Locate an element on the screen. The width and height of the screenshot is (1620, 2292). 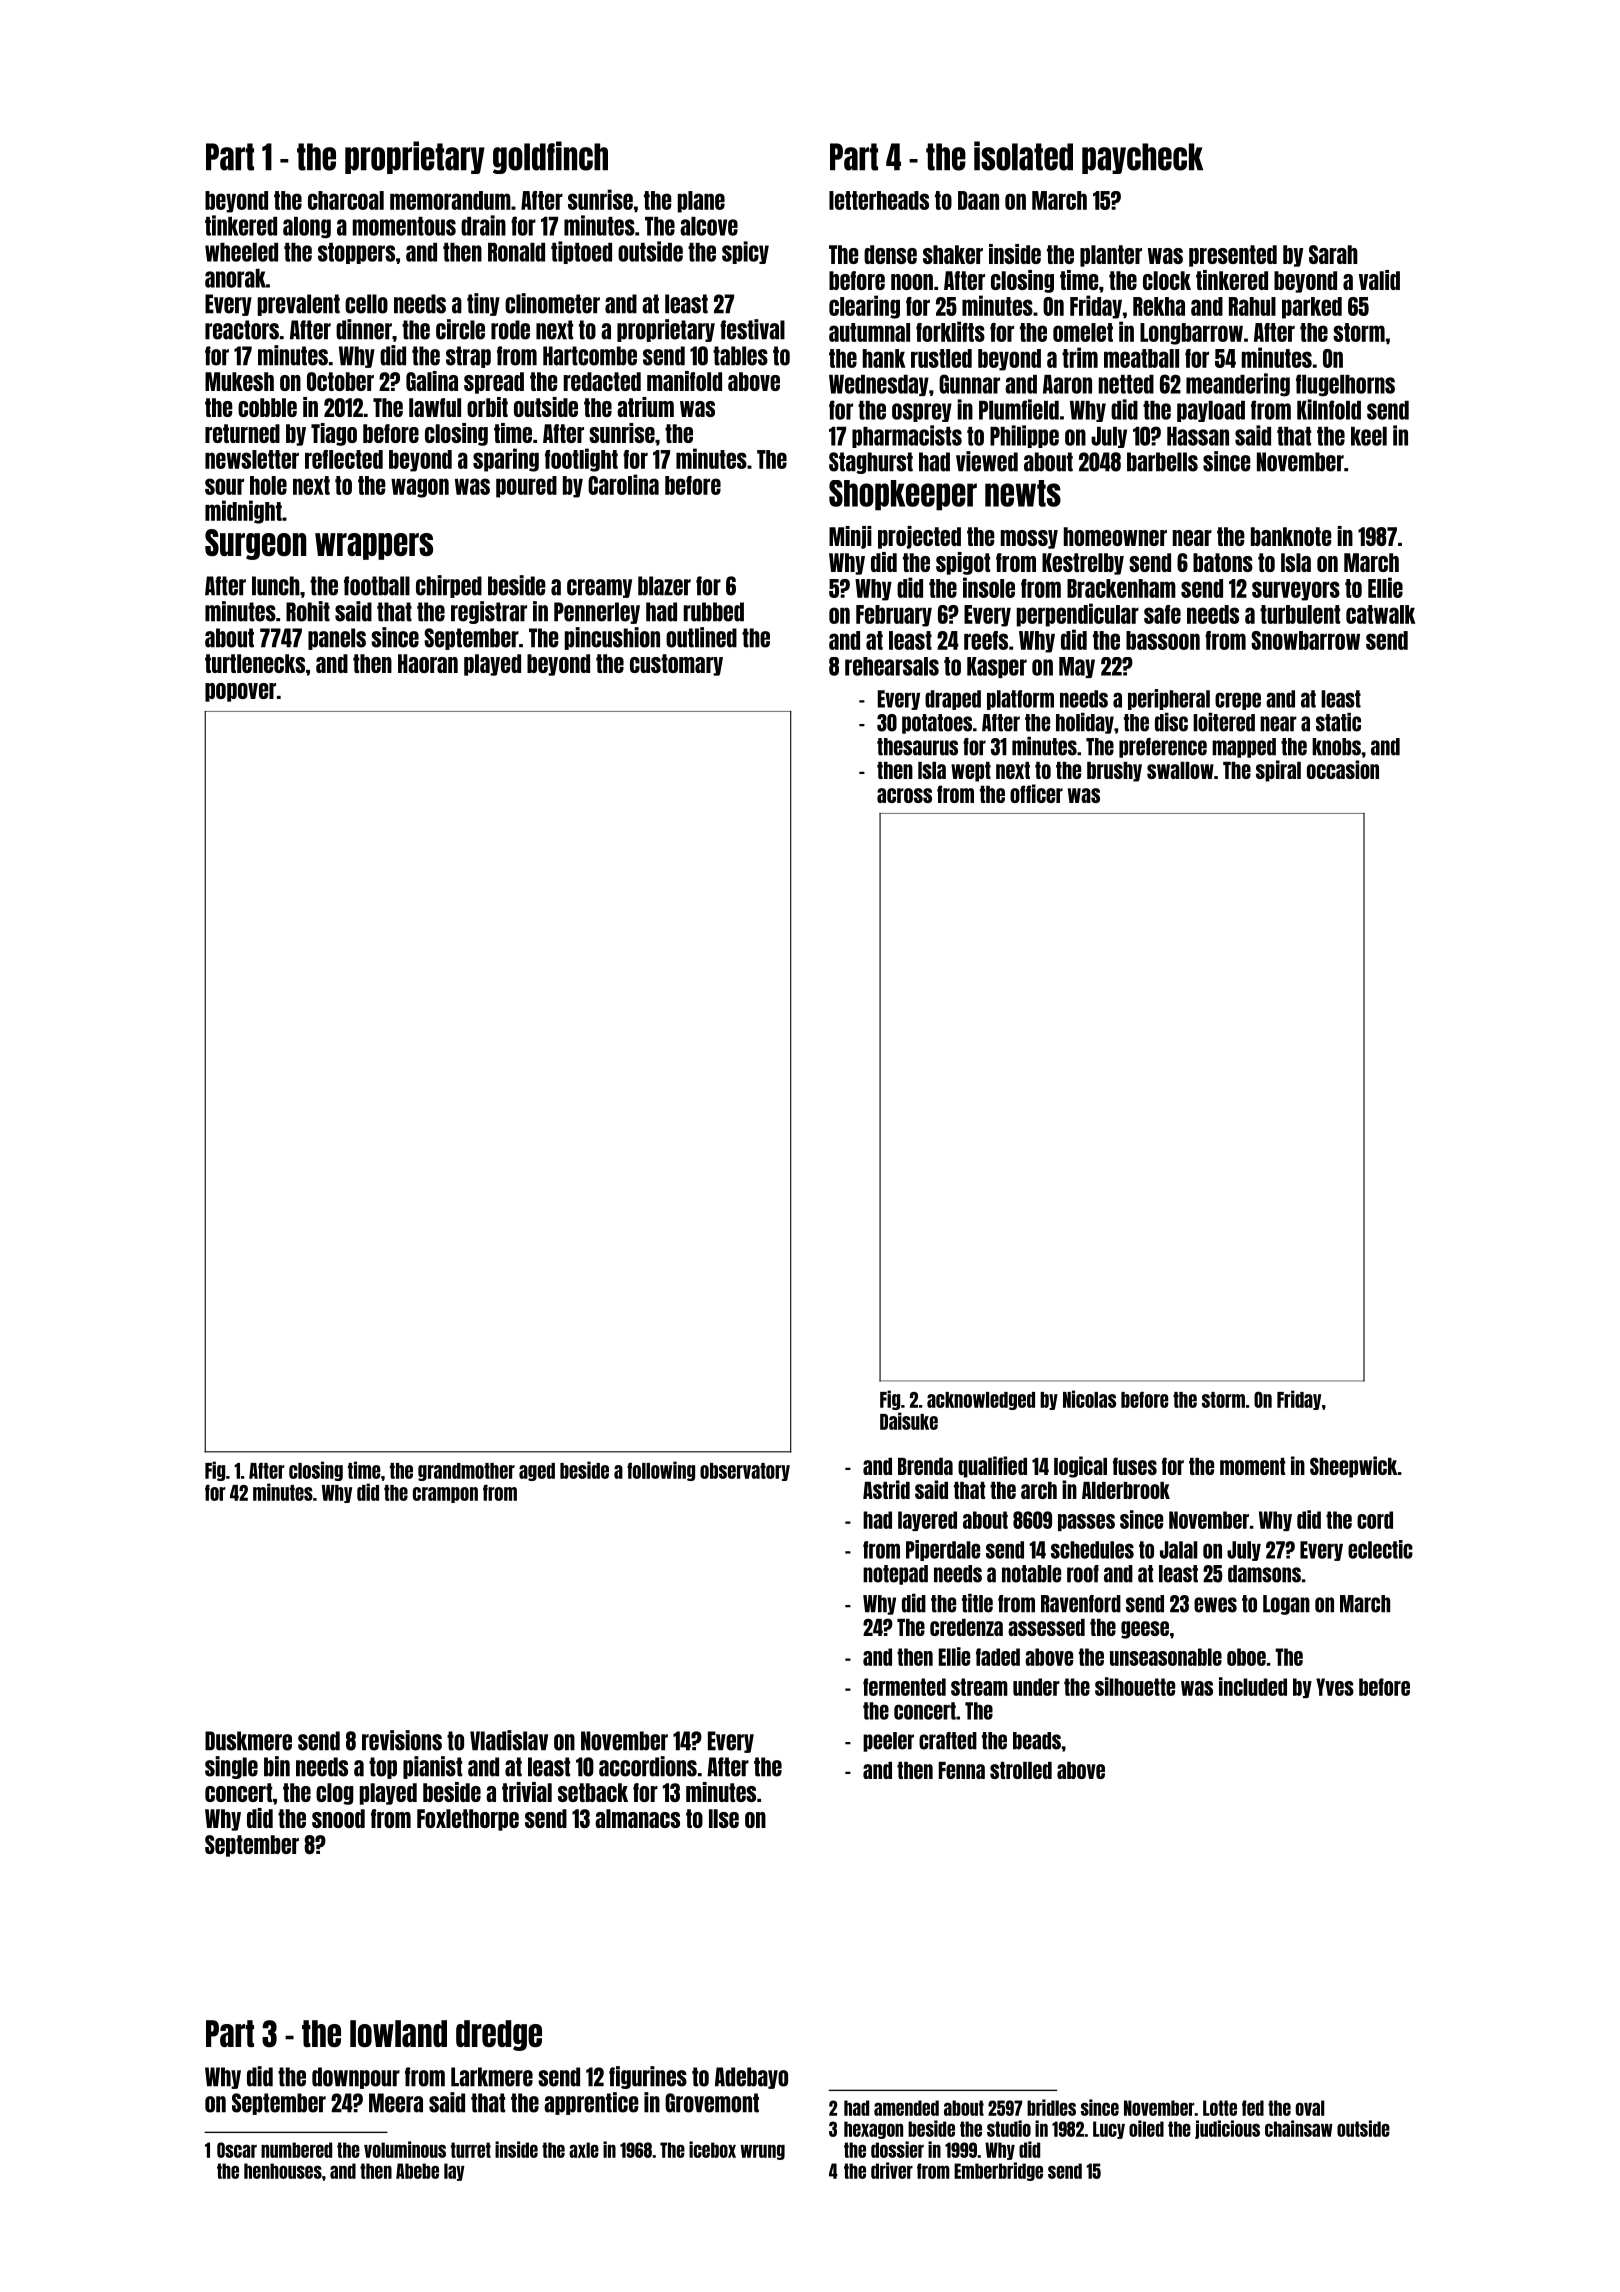
tiptoed is located at coordinates (581, 252).
